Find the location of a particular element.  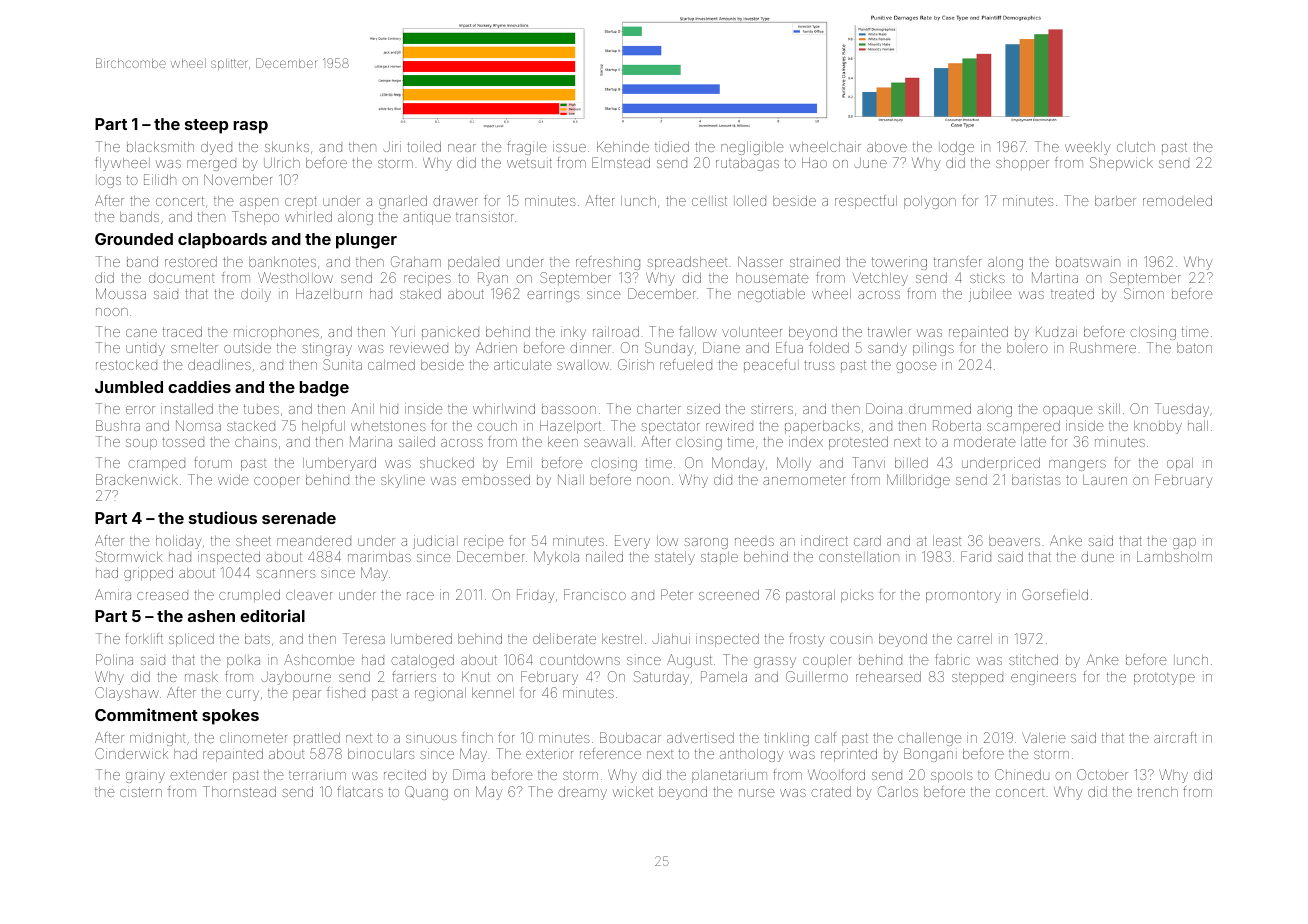

Rushmere is located at coordinates (1103, 347).
